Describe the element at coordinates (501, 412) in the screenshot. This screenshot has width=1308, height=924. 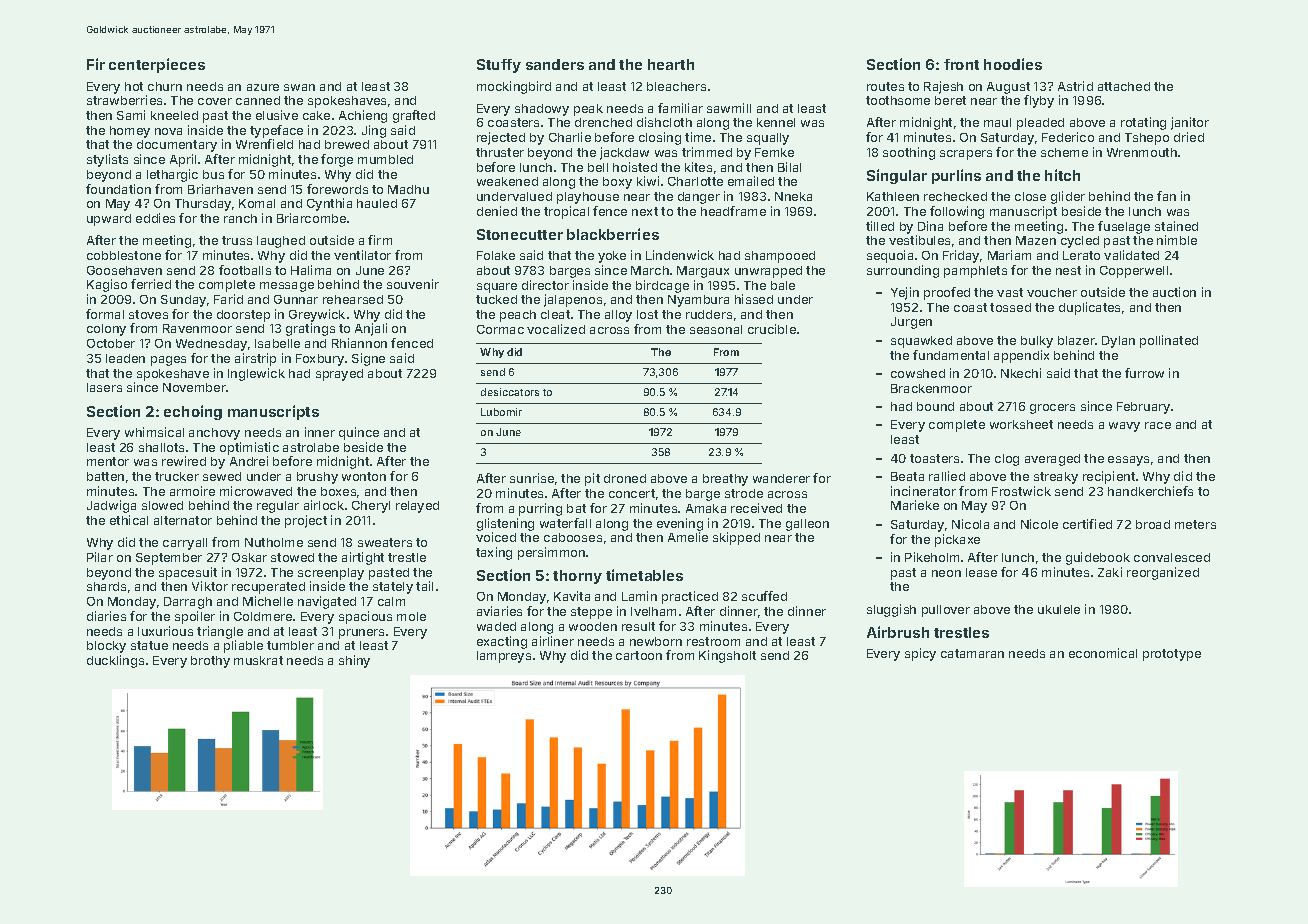
I see `Lubomir` at that location.
